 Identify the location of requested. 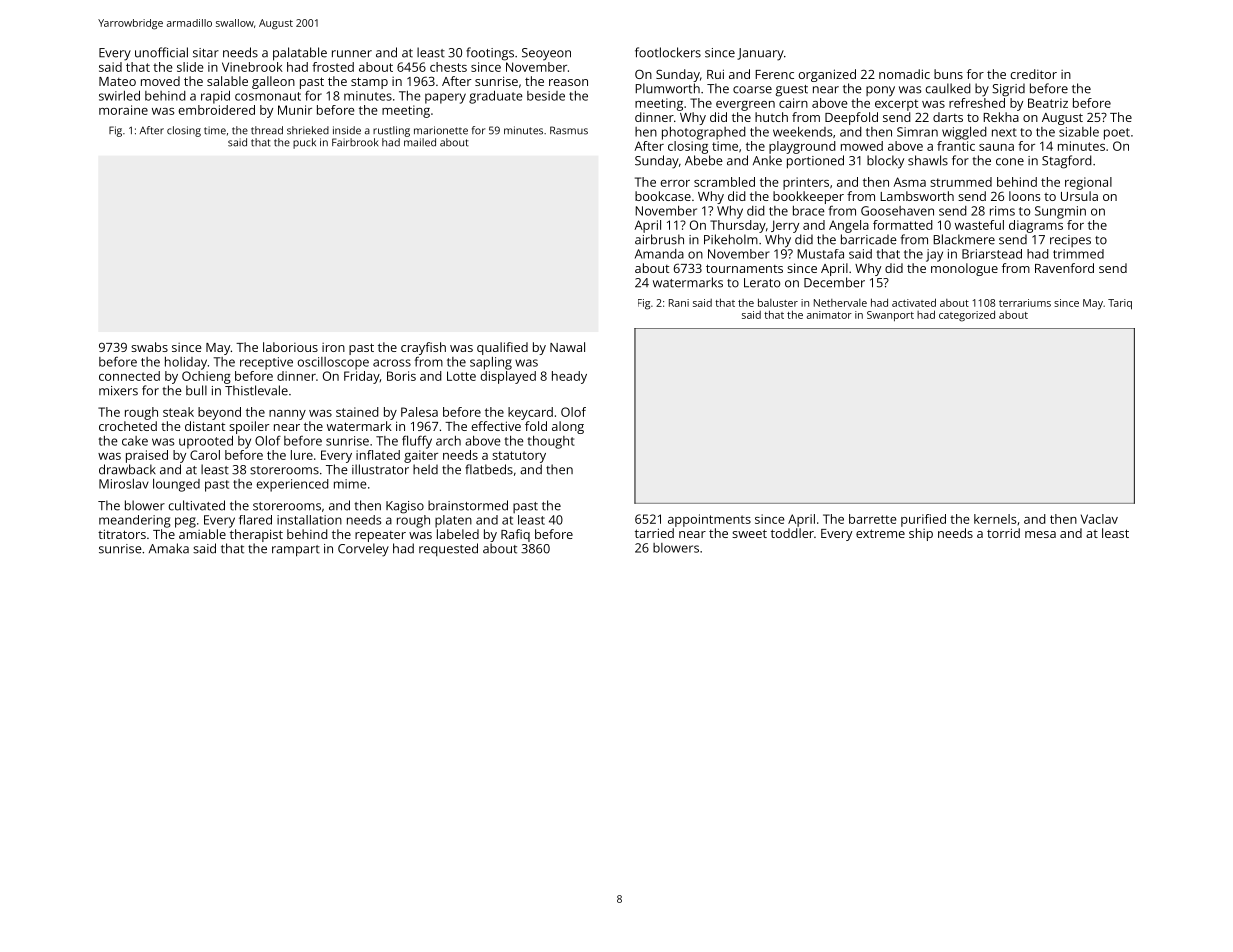
(448, 549).
